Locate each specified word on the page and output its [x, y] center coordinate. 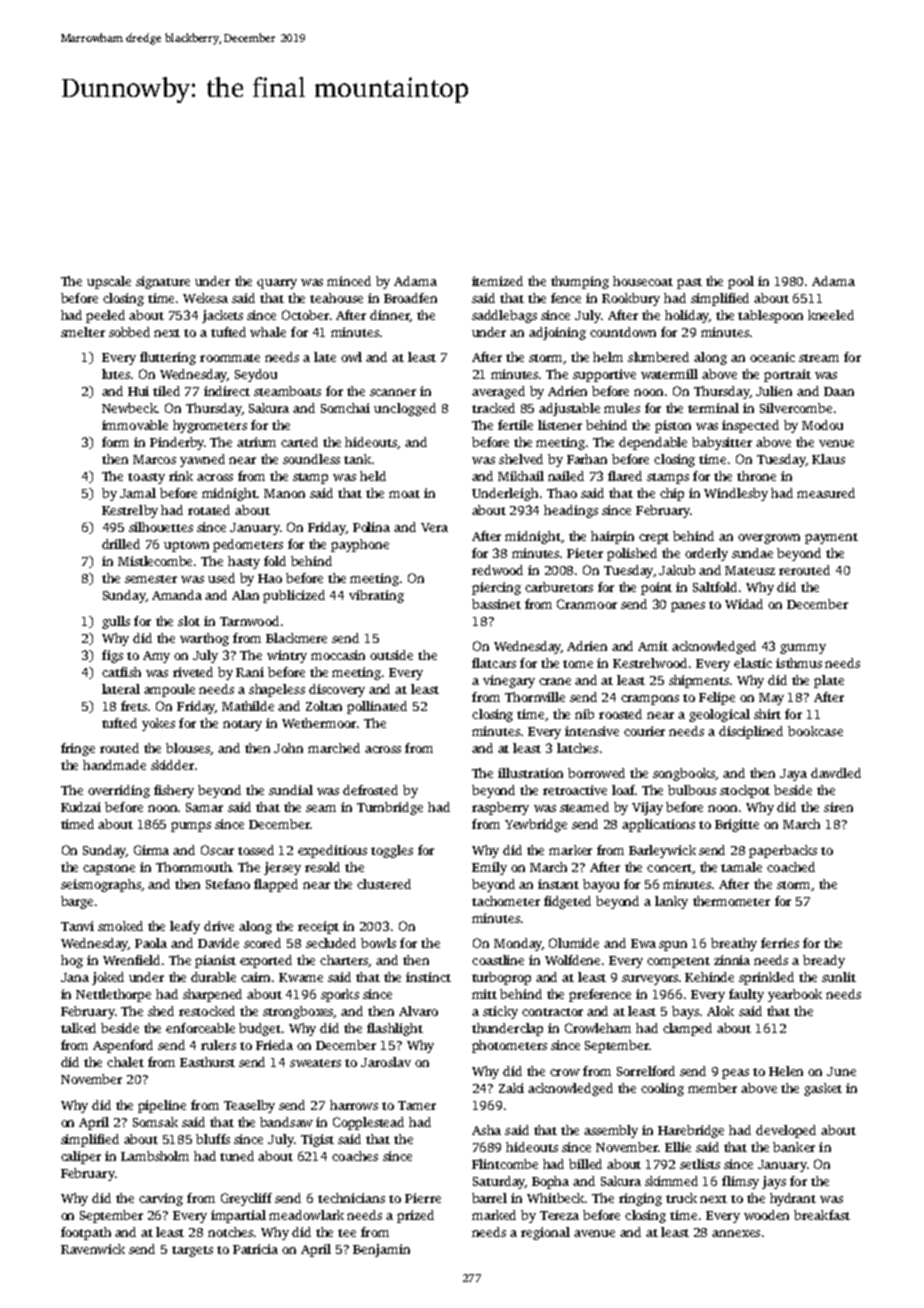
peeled [105, 316]
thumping [580, 282]
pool [741, 282]
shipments [699, 681]
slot [189, 621]
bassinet [496, 604]
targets [192, 1251]
